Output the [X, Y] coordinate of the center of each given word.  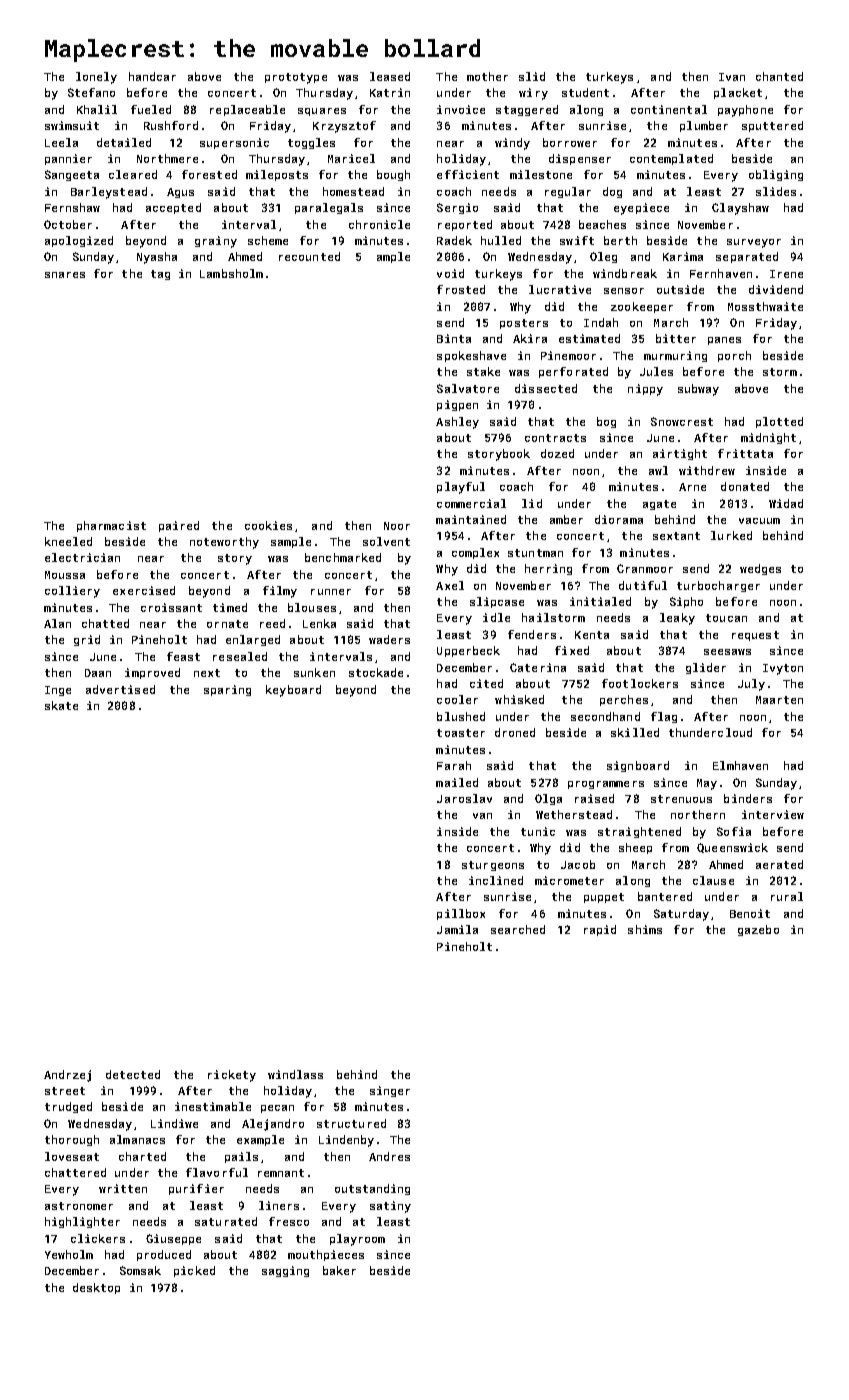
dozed [557, 453]
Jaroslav [464, 798]
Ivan [732, 77]
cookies [268, 525]
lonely [96, 78]
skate [61, 705]
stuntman [535, 553]
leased [390, 76]
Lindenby [346, 1141]
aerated [779, 864]
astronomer [79, 1206]
